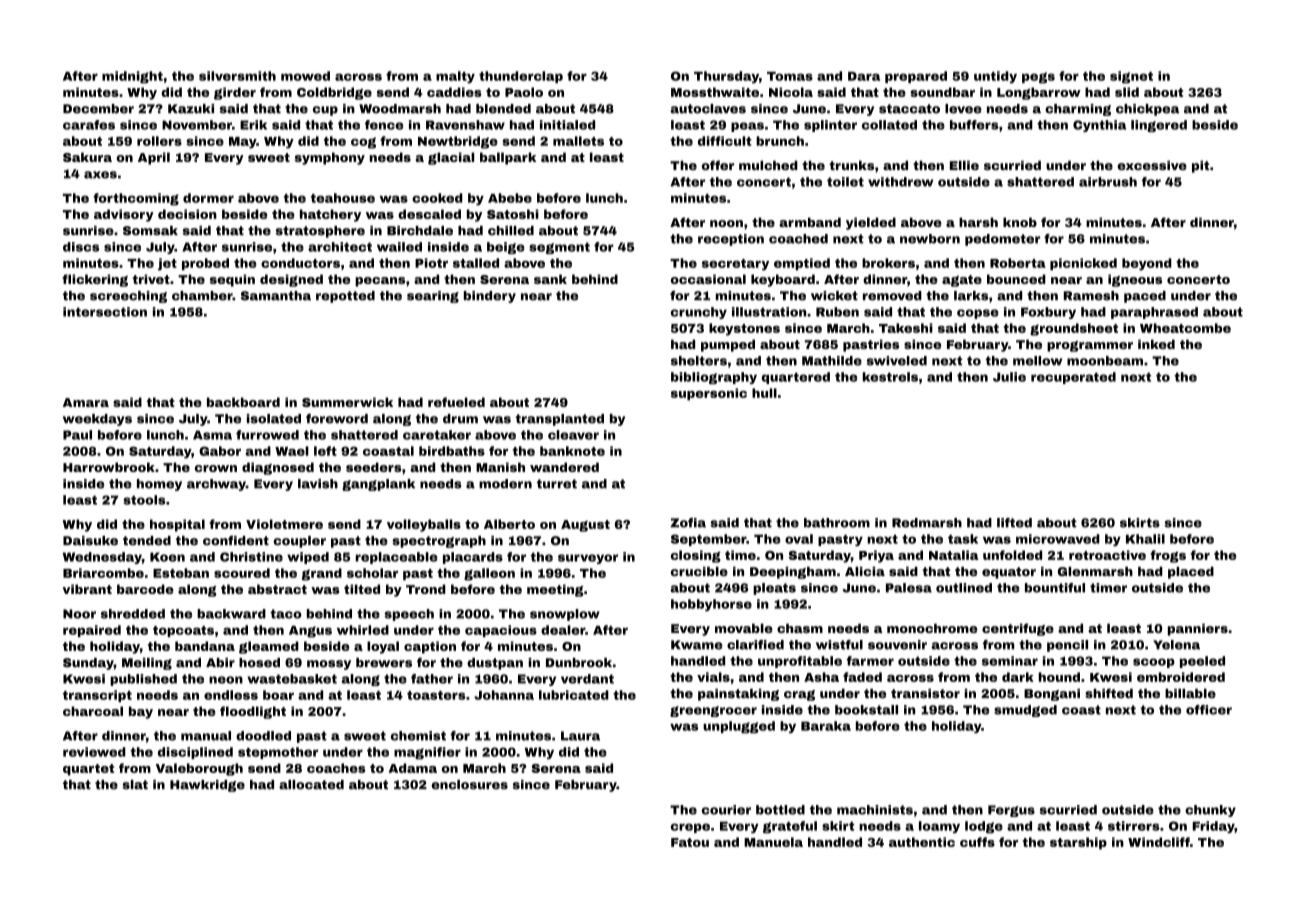 The image size is (1308, 924). What do you see at coordinates (1038, 78) in the image?
I see `pegs` at bounding box center [1038, 78].
